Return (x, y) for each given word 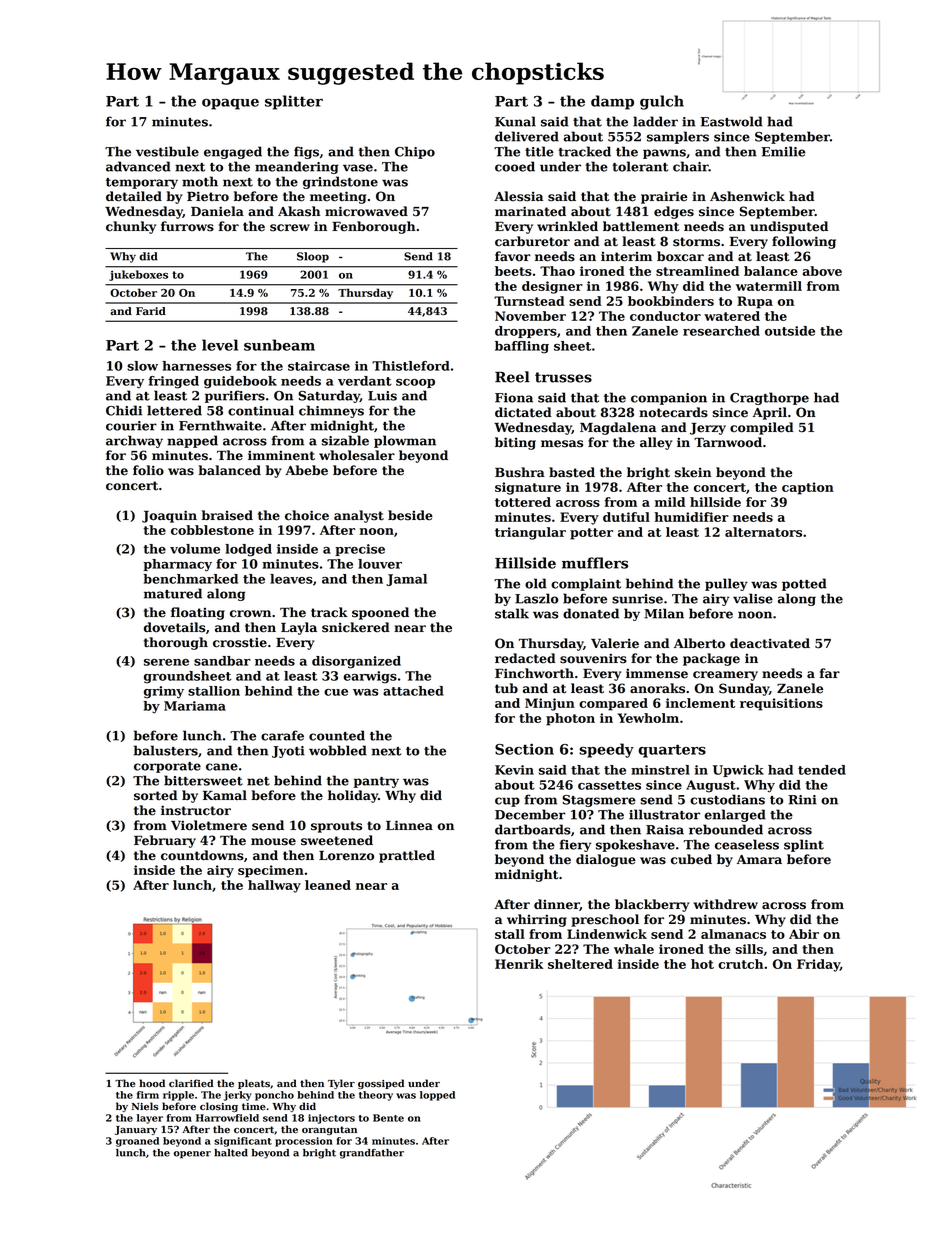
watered (732, 316)
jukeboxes (138, 275)
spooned (380, 613)
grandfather (372, 1154)
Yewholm (648, 718)
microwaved (366, 211)
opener (192, 1155)
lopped (437, 1096)
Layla (299, 628)
